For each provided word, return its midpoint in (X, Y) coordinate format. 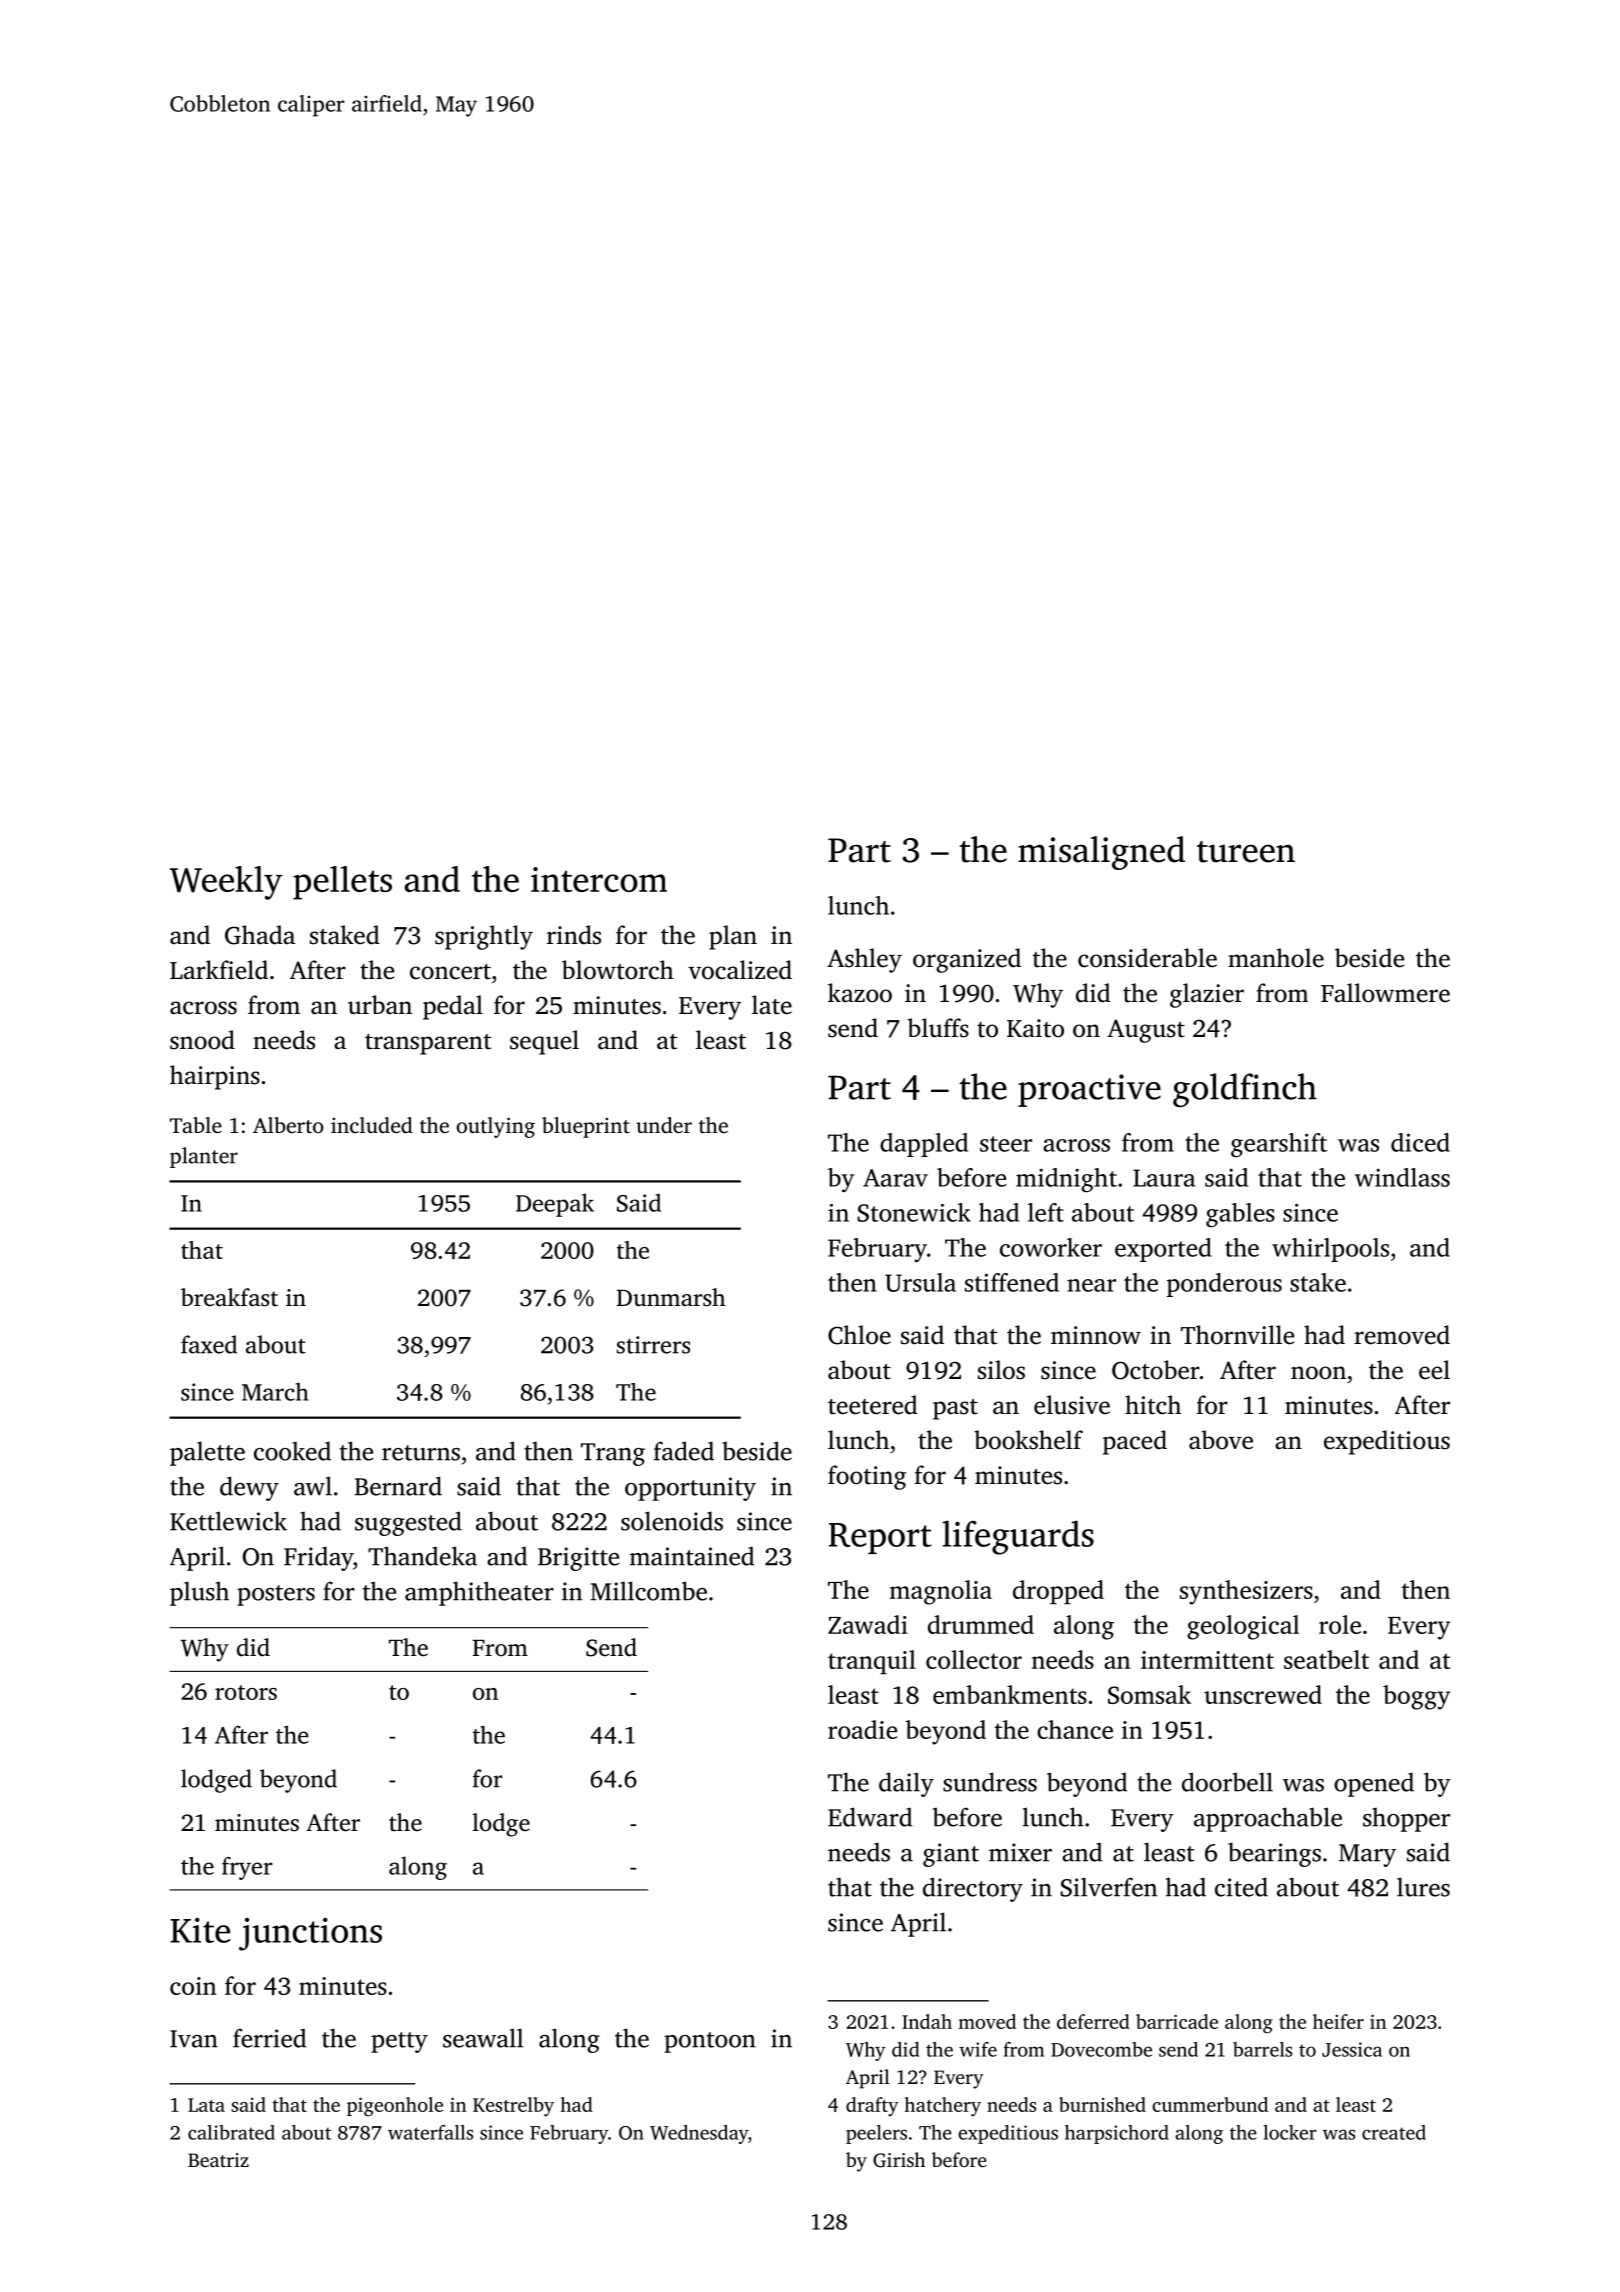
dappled (924, 1145)
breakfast (229, 1297)
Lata (206, 2105)
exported (1163, 1250)
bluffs (938, 1028)
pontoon (710, 2042)
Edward (870, 1817)
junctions (310, 1934)
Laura (1164, 1178)
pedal (453, 1007)
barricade (1177, 2021)
